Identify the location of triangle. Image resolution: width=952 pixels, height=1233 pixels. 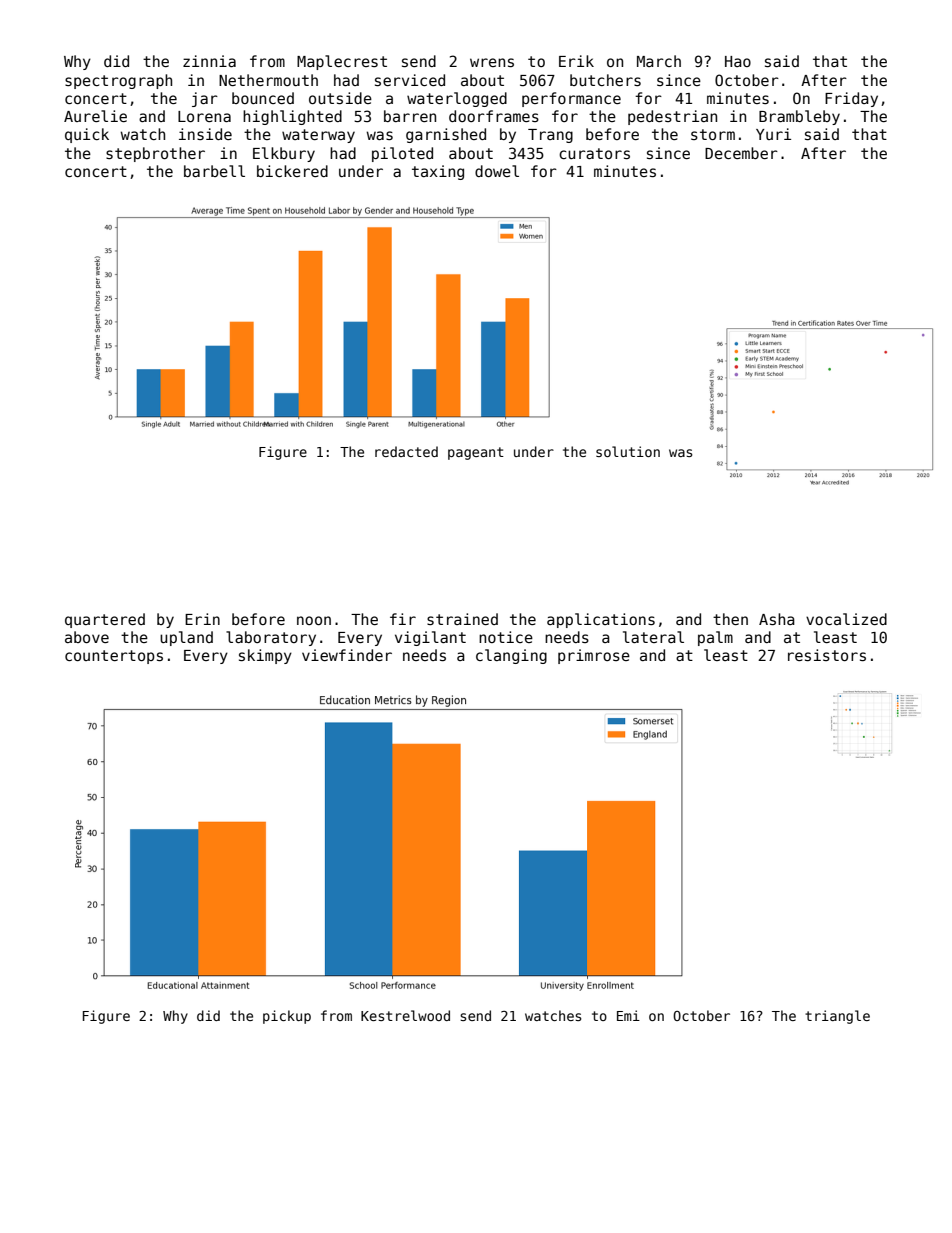
(837, 1017).
